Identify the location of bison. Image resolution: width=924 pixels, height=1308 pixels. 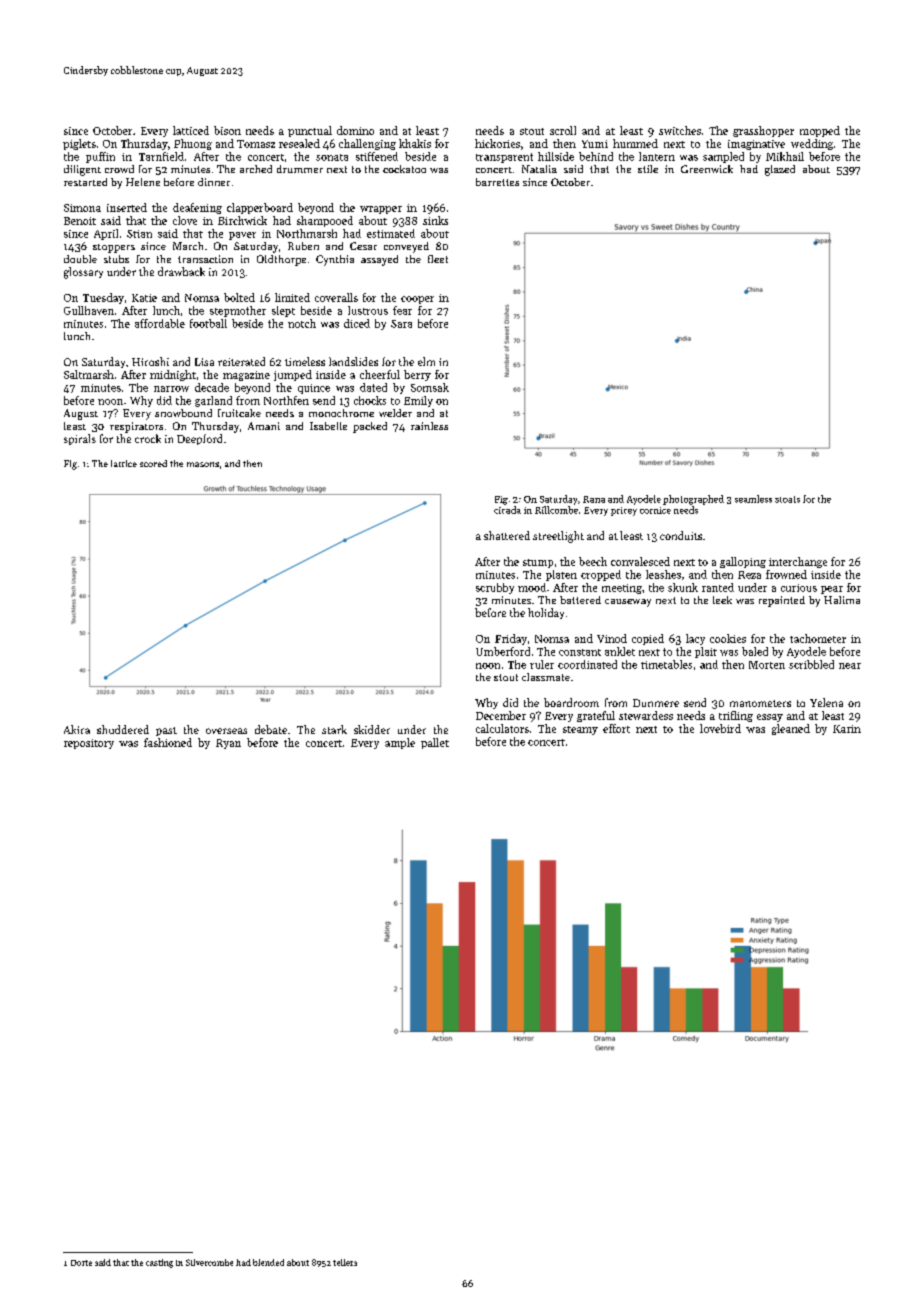
(227, 130).
